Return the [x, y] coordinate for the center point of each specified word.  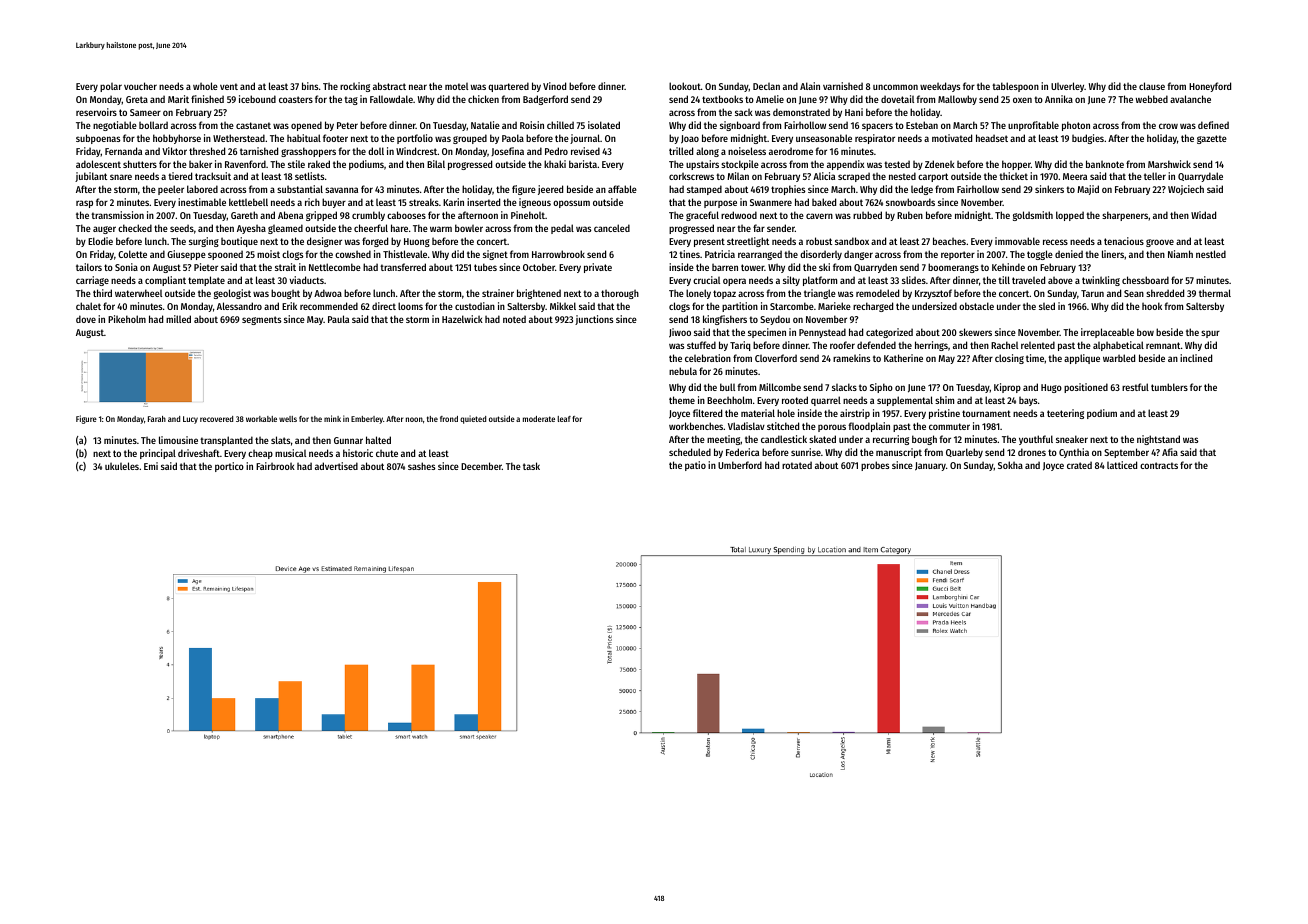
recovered [216, 419]
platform [820, 281]
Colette [132, 254]
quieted [473, 419]
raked [319, 164]
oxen [1022, 100]
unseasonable [824, 138]
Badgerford [545, 100]
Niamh [1180, 254]
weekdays [940, 87]
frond [449, 419]
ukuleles [122, 466]
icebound [257, 99]
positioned [1086, 388]
